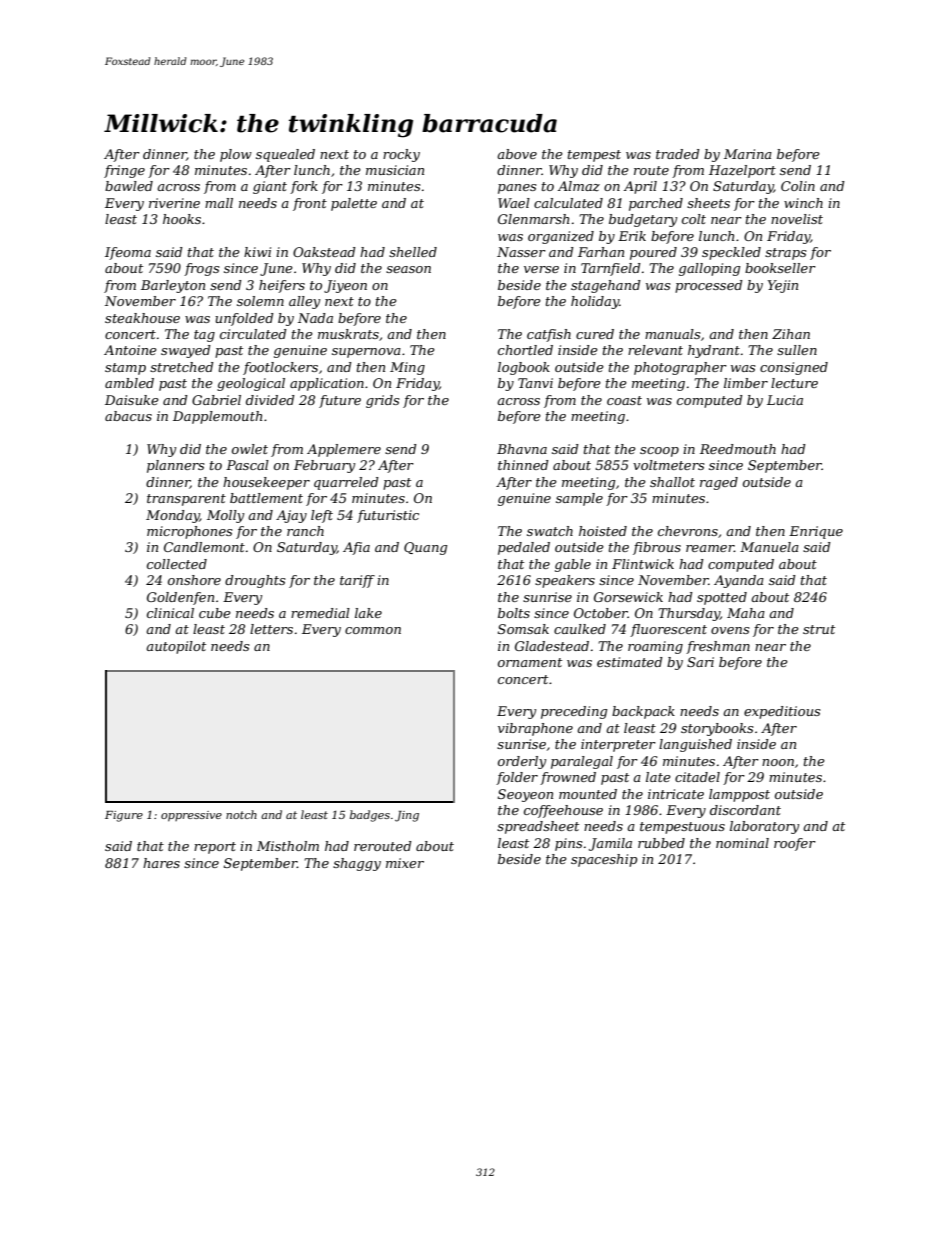  Describe the element at coordinates (748, 154) in the image. I see `Marina` at that location.
